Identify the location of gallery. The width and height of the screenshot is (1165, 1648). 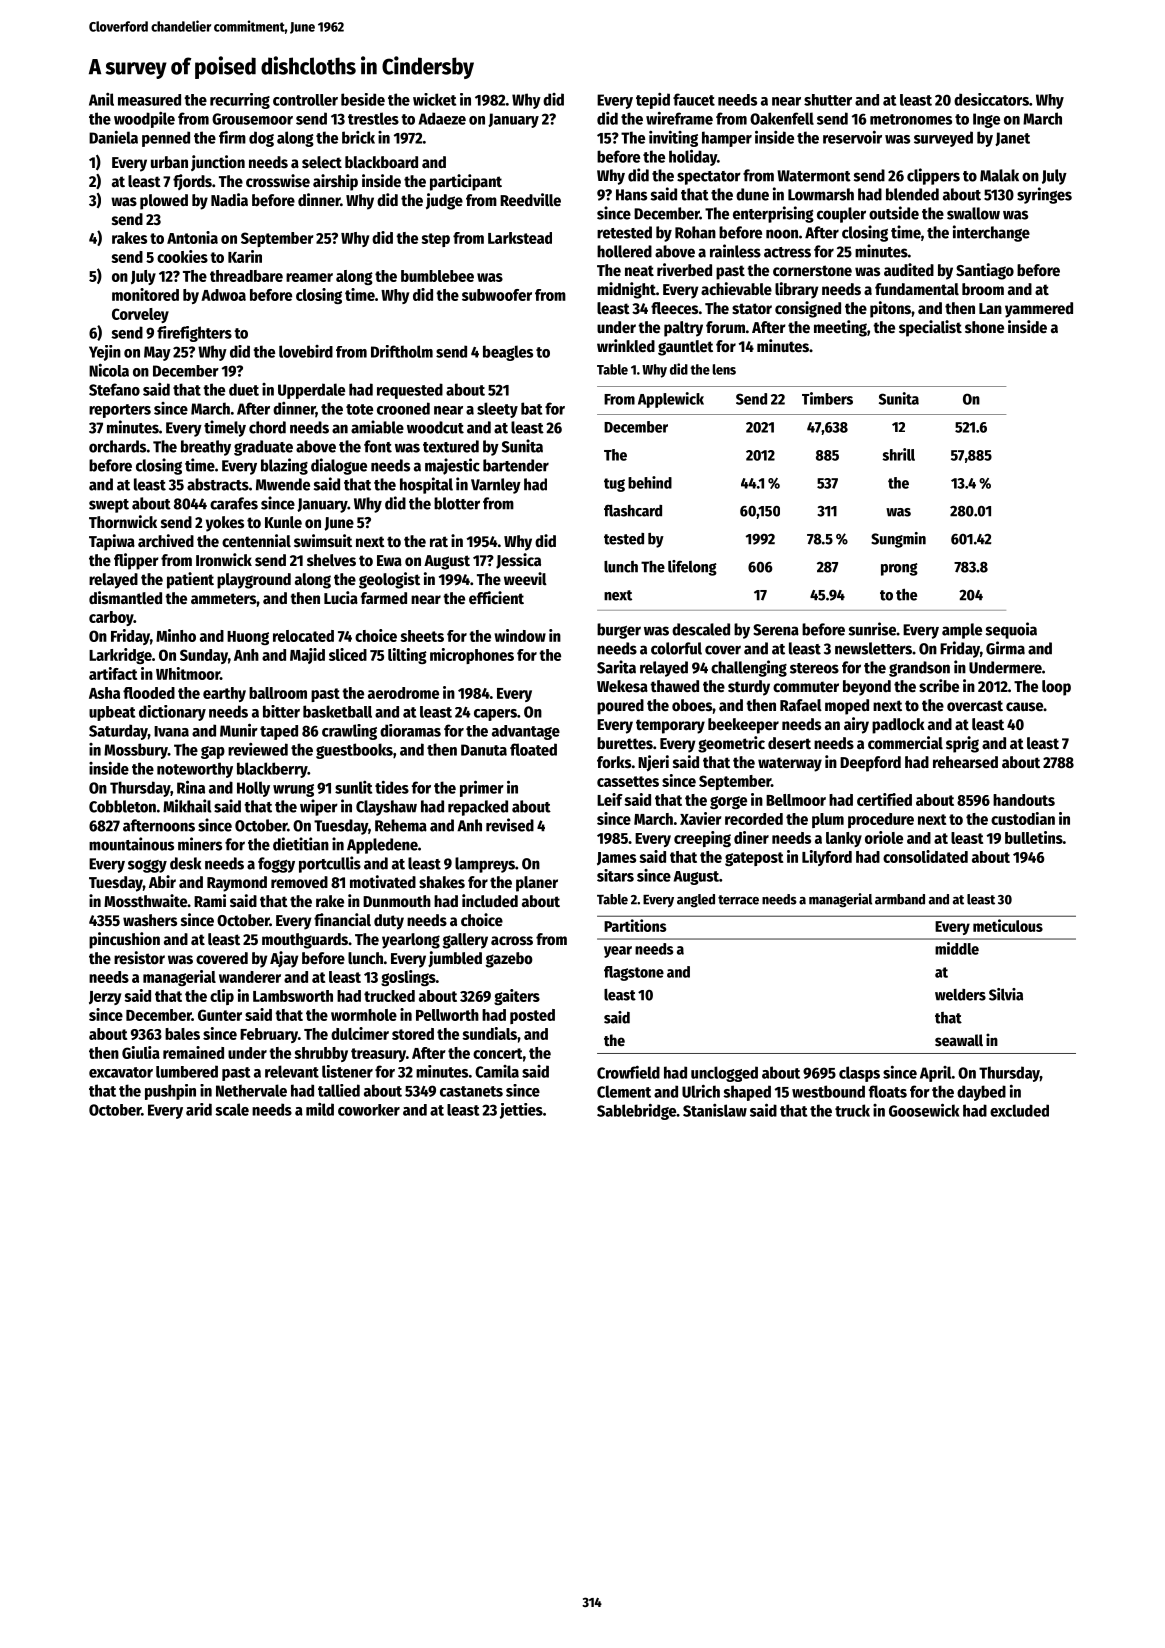
(465, 941).
